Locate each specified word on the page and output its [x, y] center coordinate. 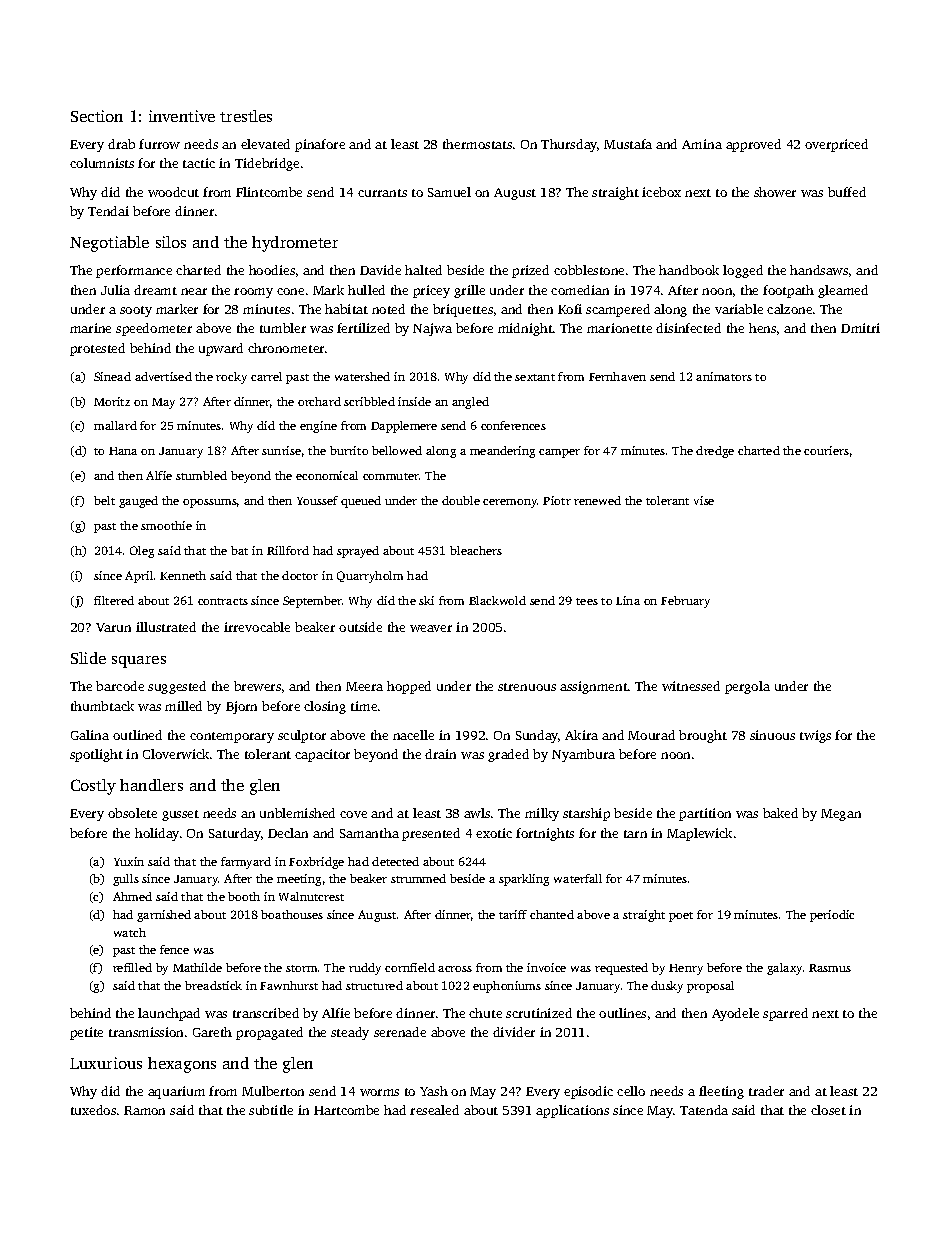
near [194, 291]
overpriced [836, 145]
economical [327, 475]
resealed [434, 1110]
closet [828, 1110]
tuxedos [93, 1110]
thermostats [477, 144]
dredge [715, 452]
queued [361, 502]
